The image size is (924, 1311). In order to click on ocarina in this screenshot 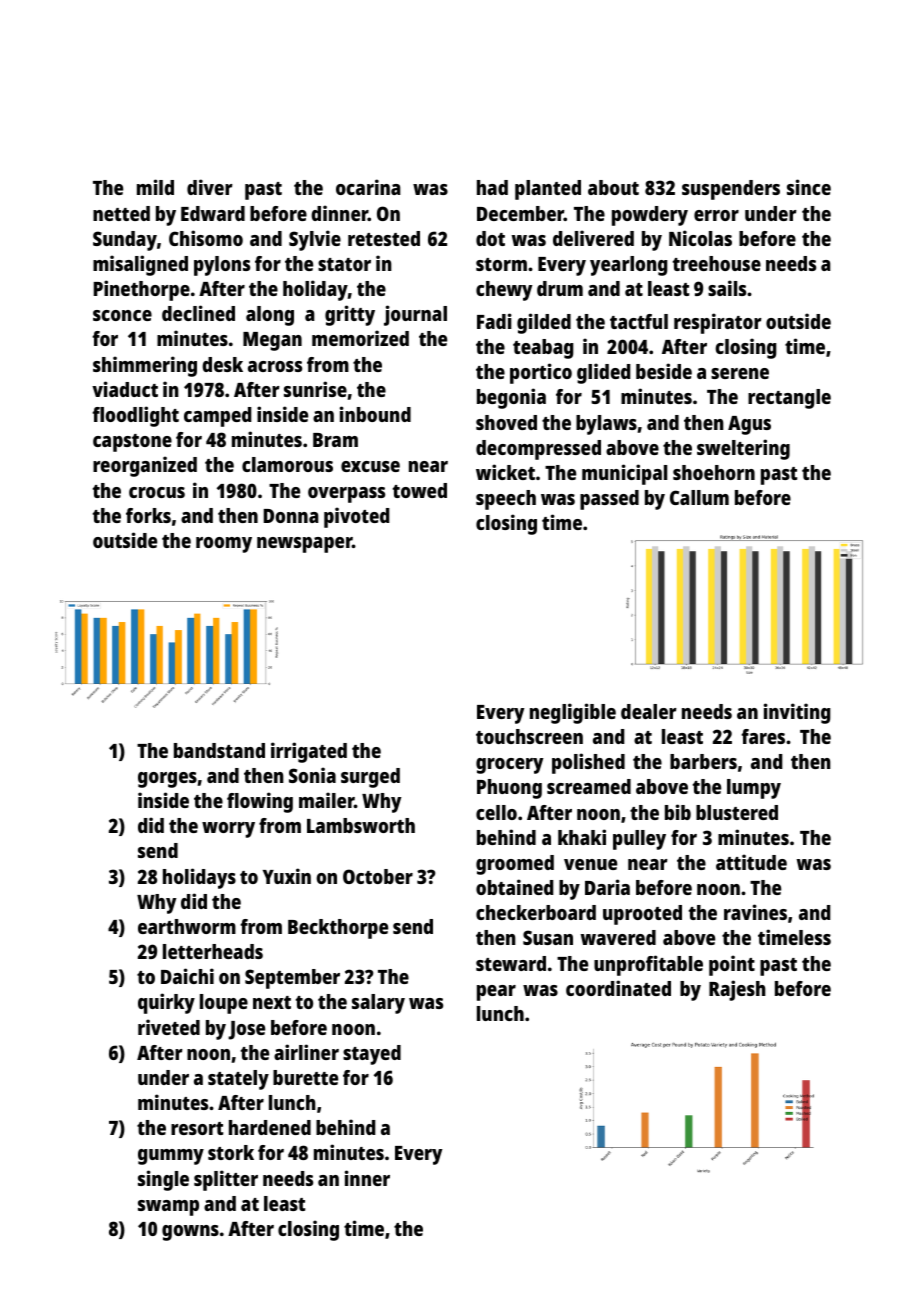, I will do `click(368, 187)`.
